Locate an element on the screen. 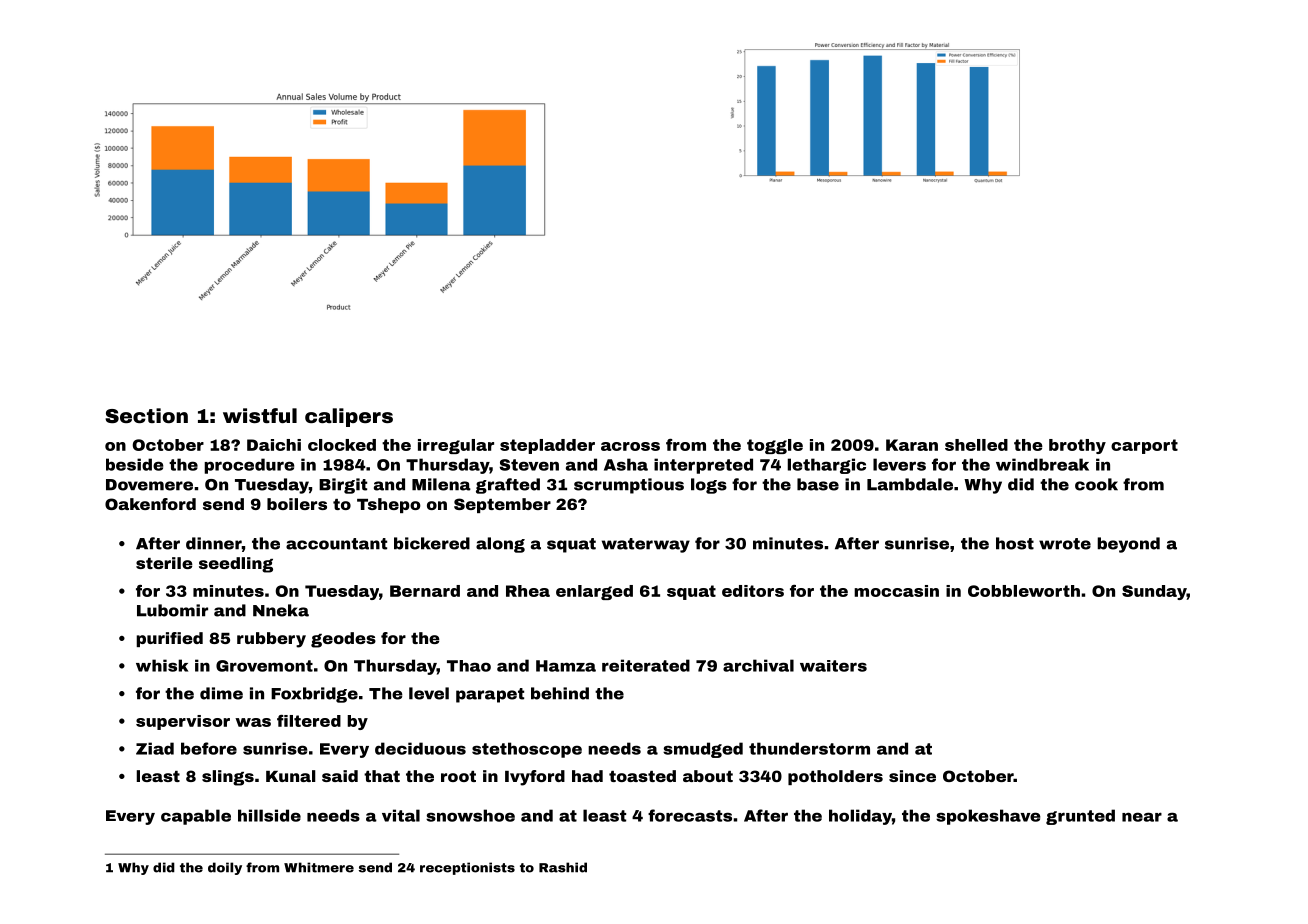  waiters is located at coordinates (833, 666).
